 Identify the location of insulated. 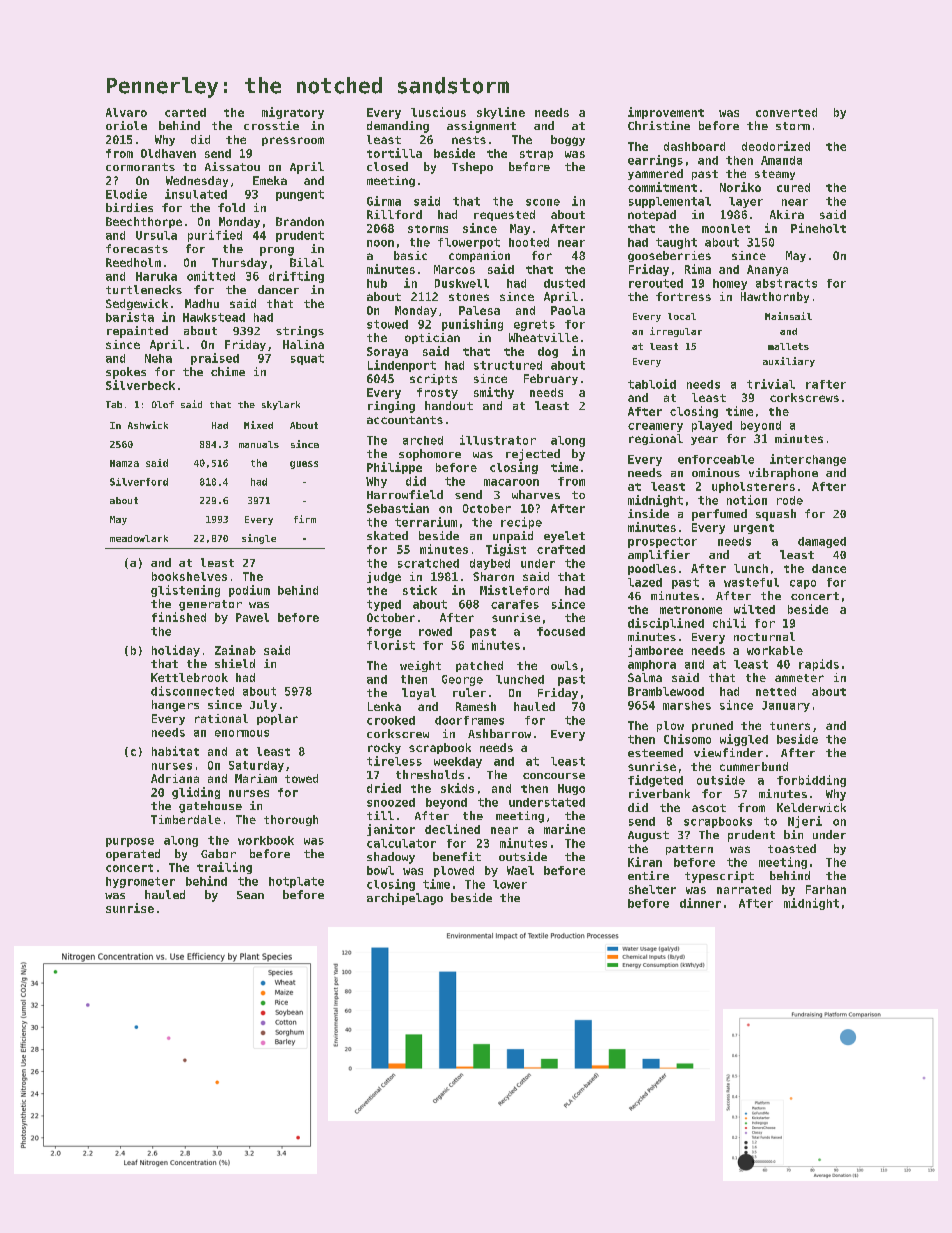
(196, 194).
